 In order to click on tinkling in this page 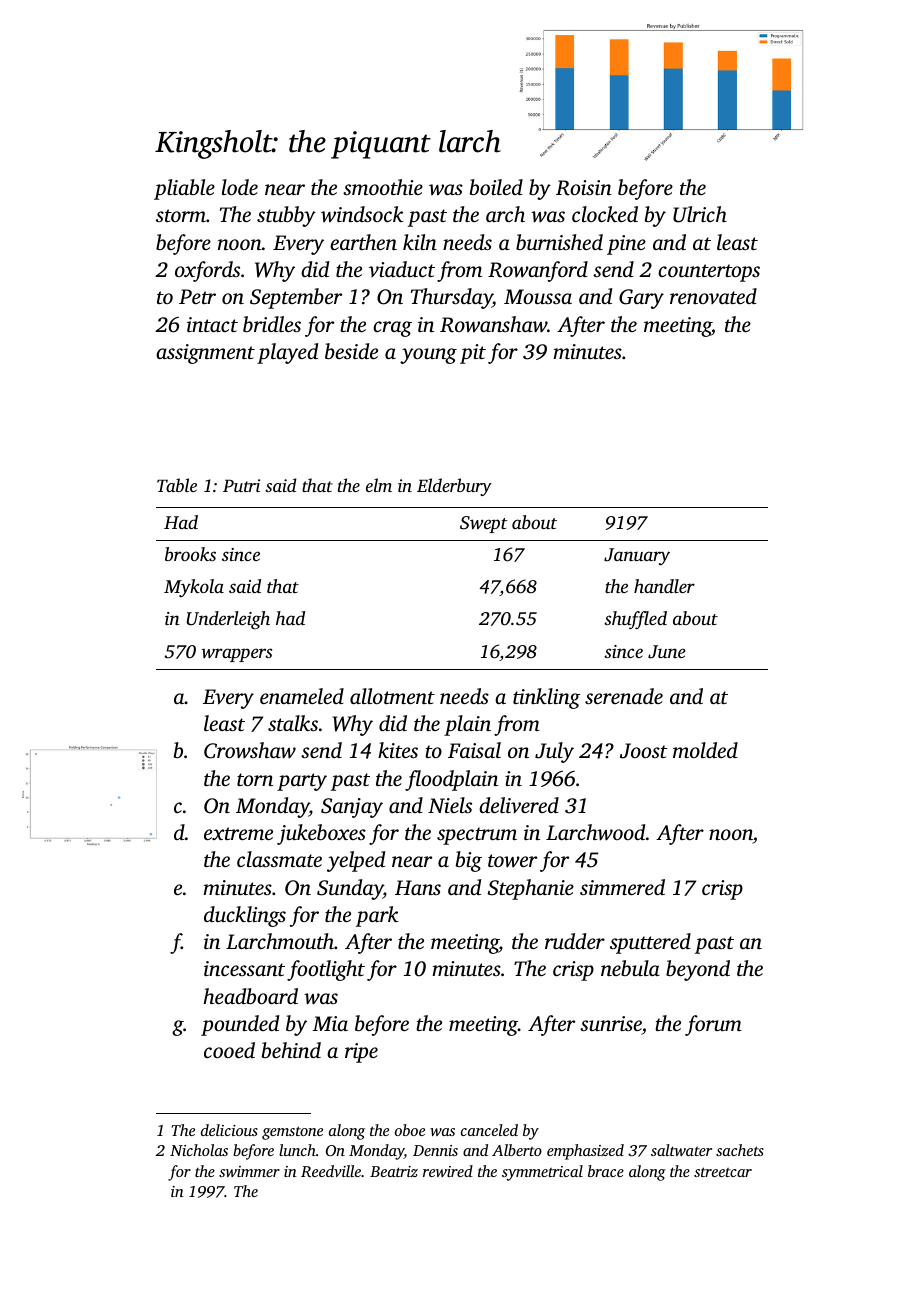, I will do `click(546, 698)`.
